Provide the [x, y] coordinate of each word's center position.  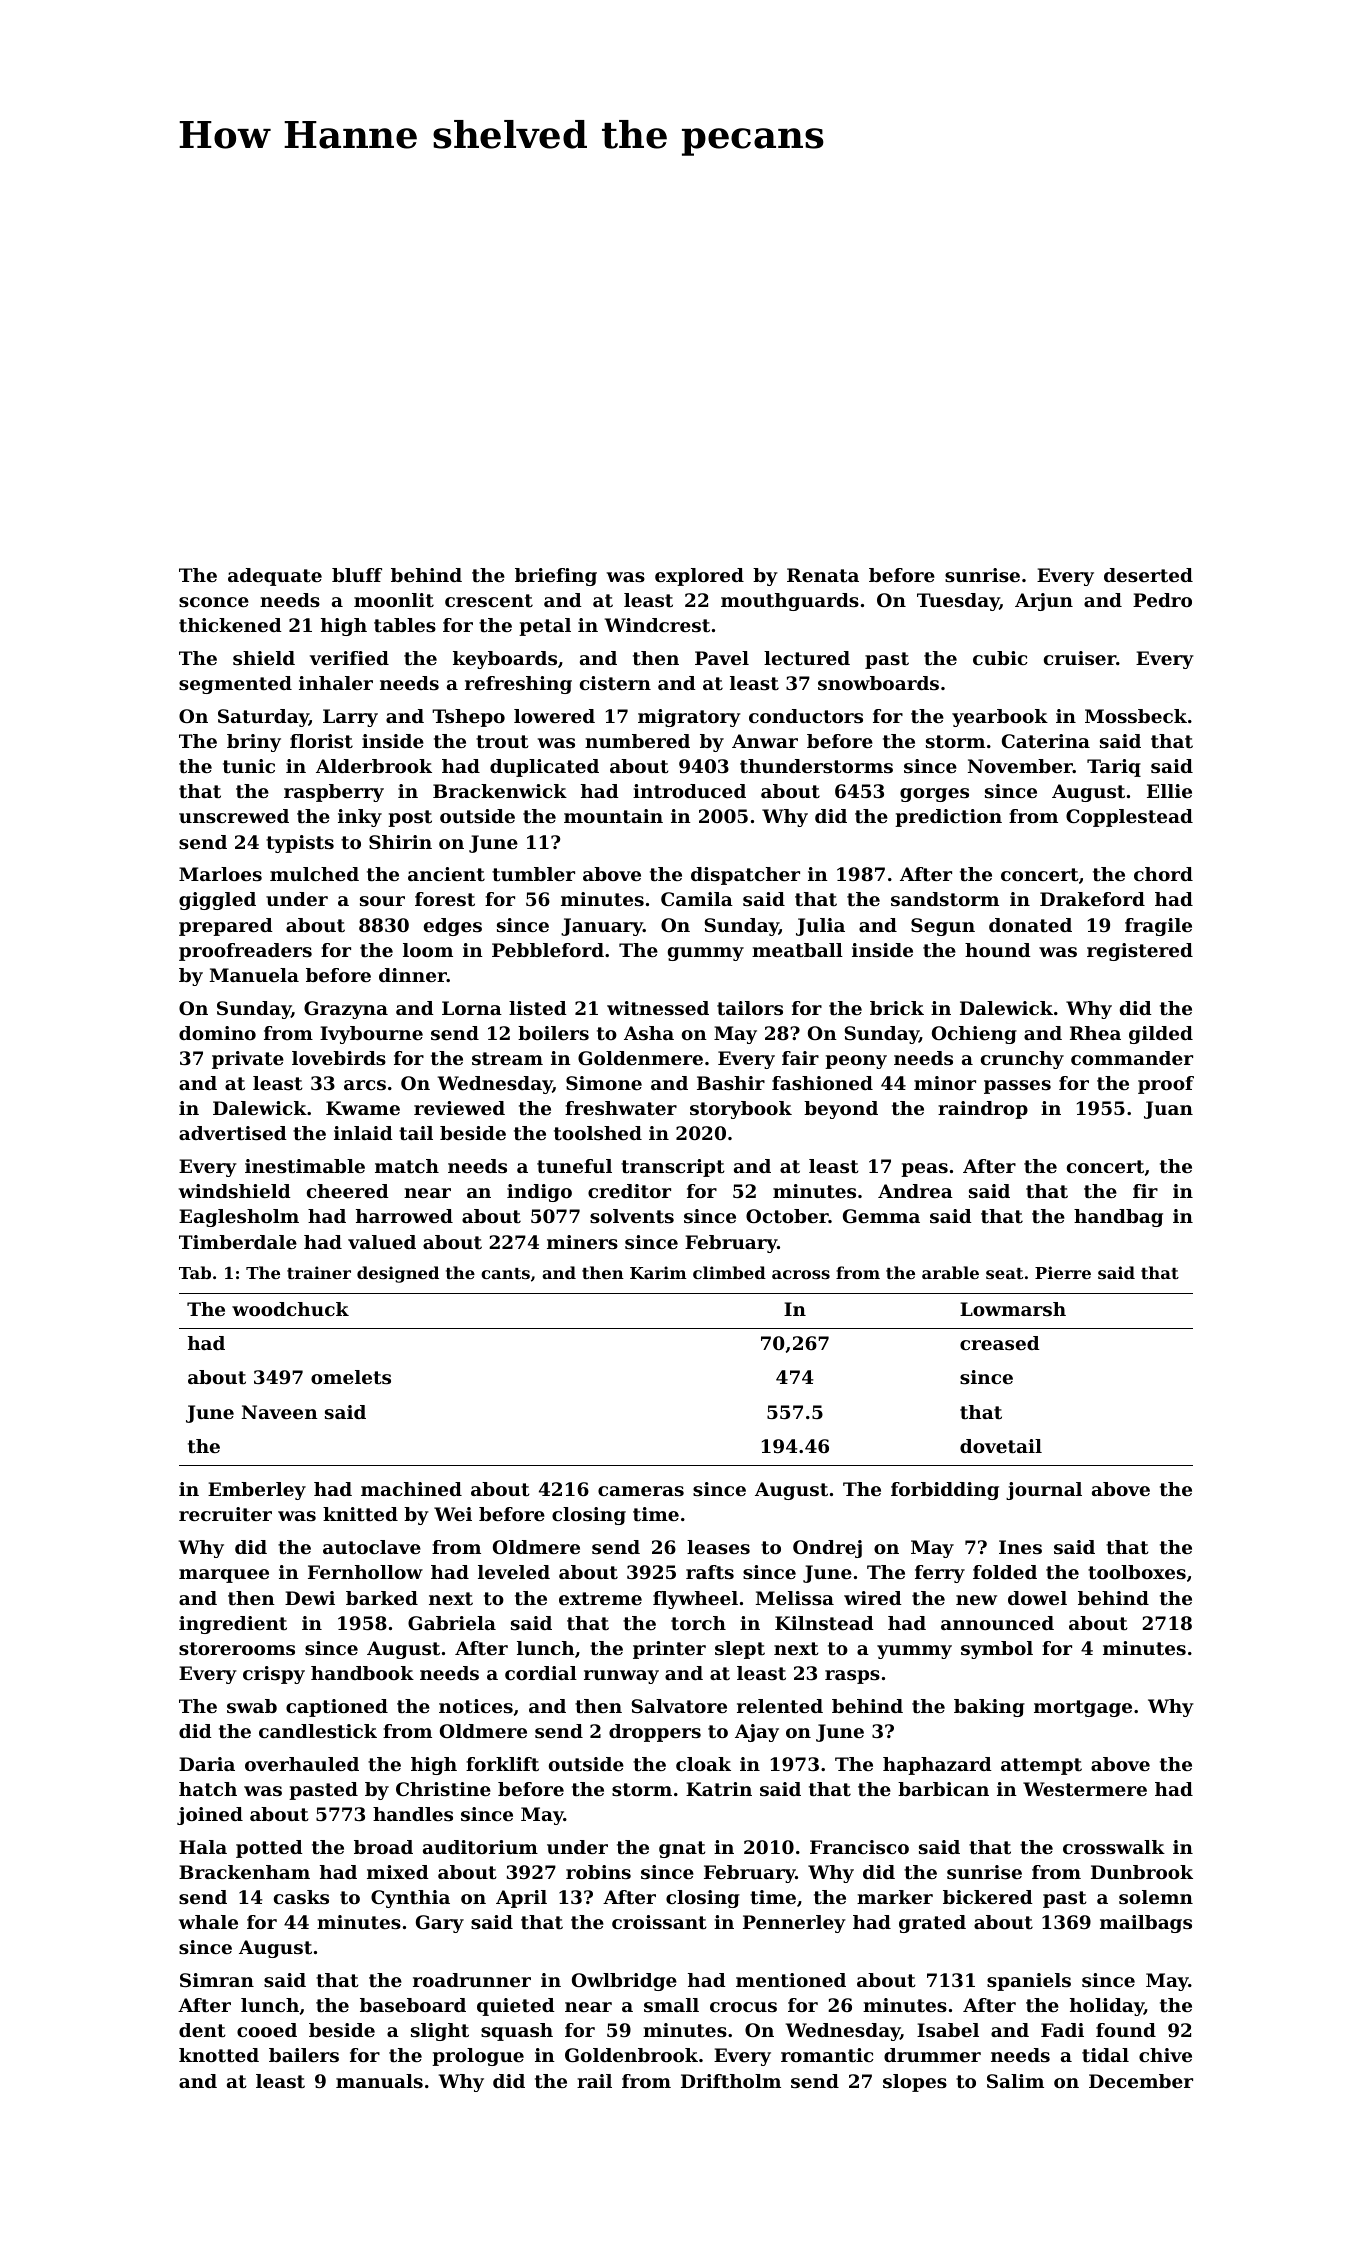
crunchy [1022, 1060]
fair [800, 1058]
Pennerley [794, 1924]
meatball [797, 950]
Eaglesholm [239, 1218]
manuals [379, 2081]
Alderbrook [374, 766]
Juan [1168, 1110]
